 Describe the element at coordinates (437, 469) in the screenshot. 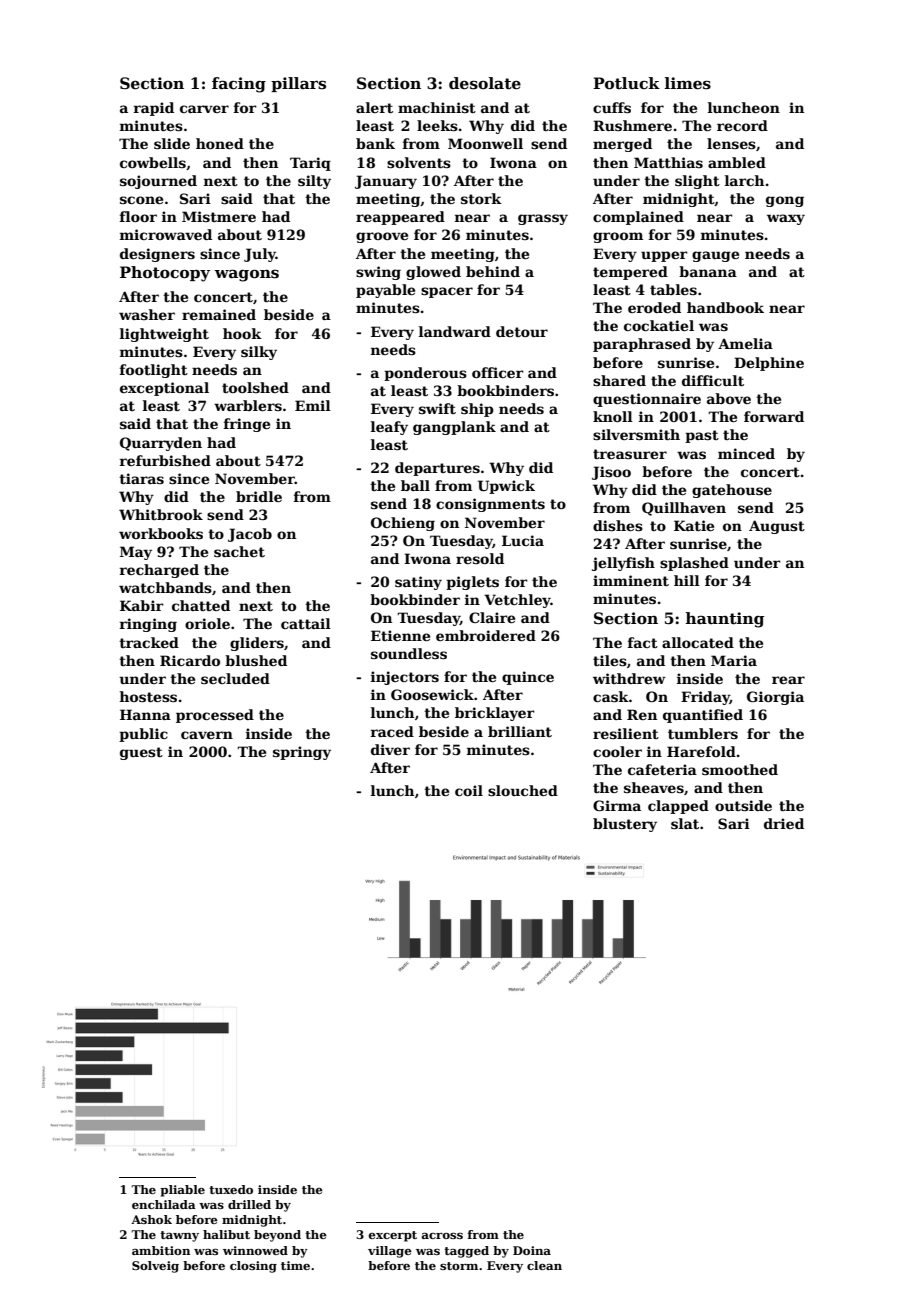

I see `departures` at that location.
